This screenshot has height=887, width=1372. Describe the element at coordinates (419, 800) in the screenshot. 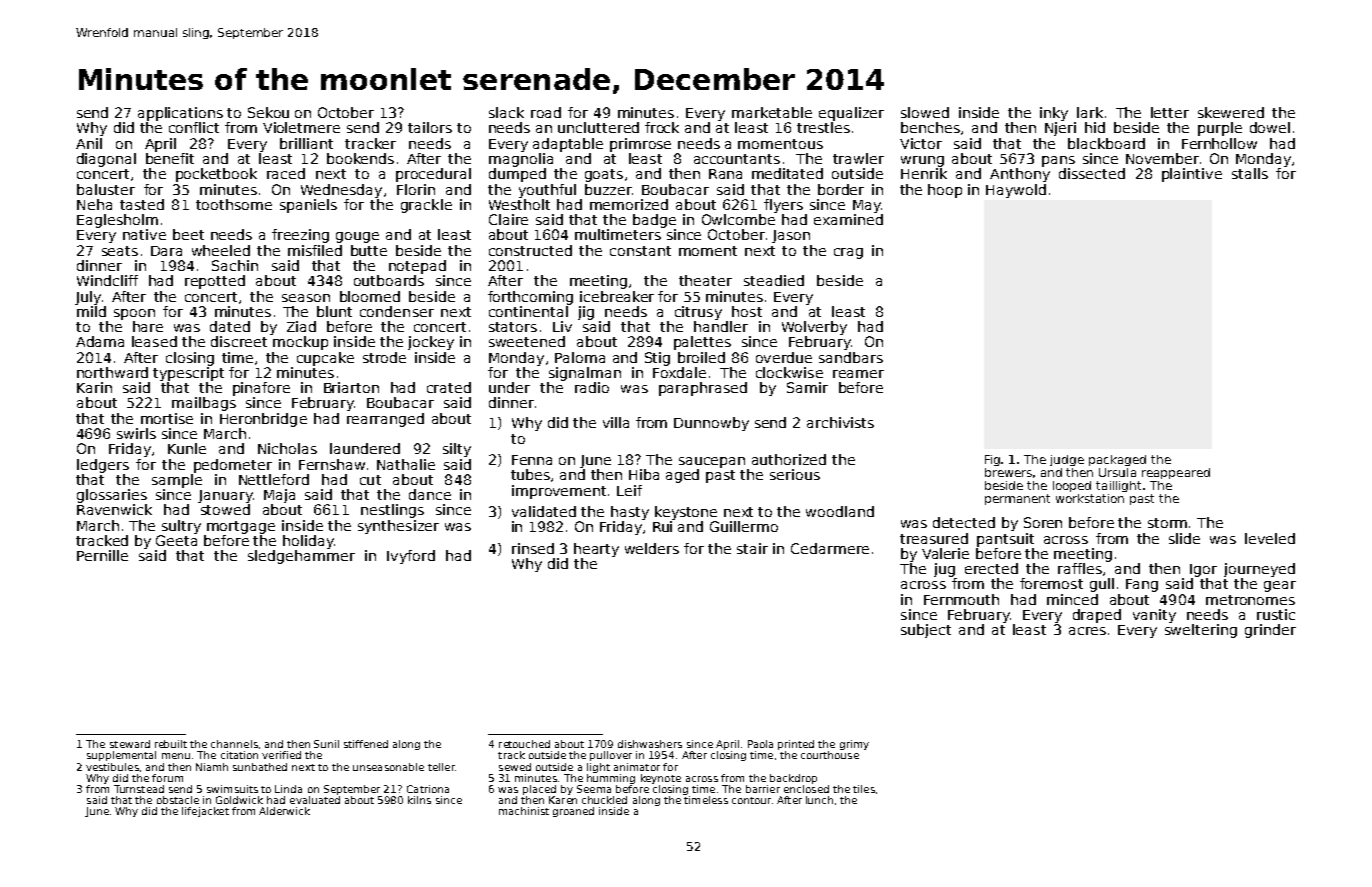

I see `kilns` at that location.
